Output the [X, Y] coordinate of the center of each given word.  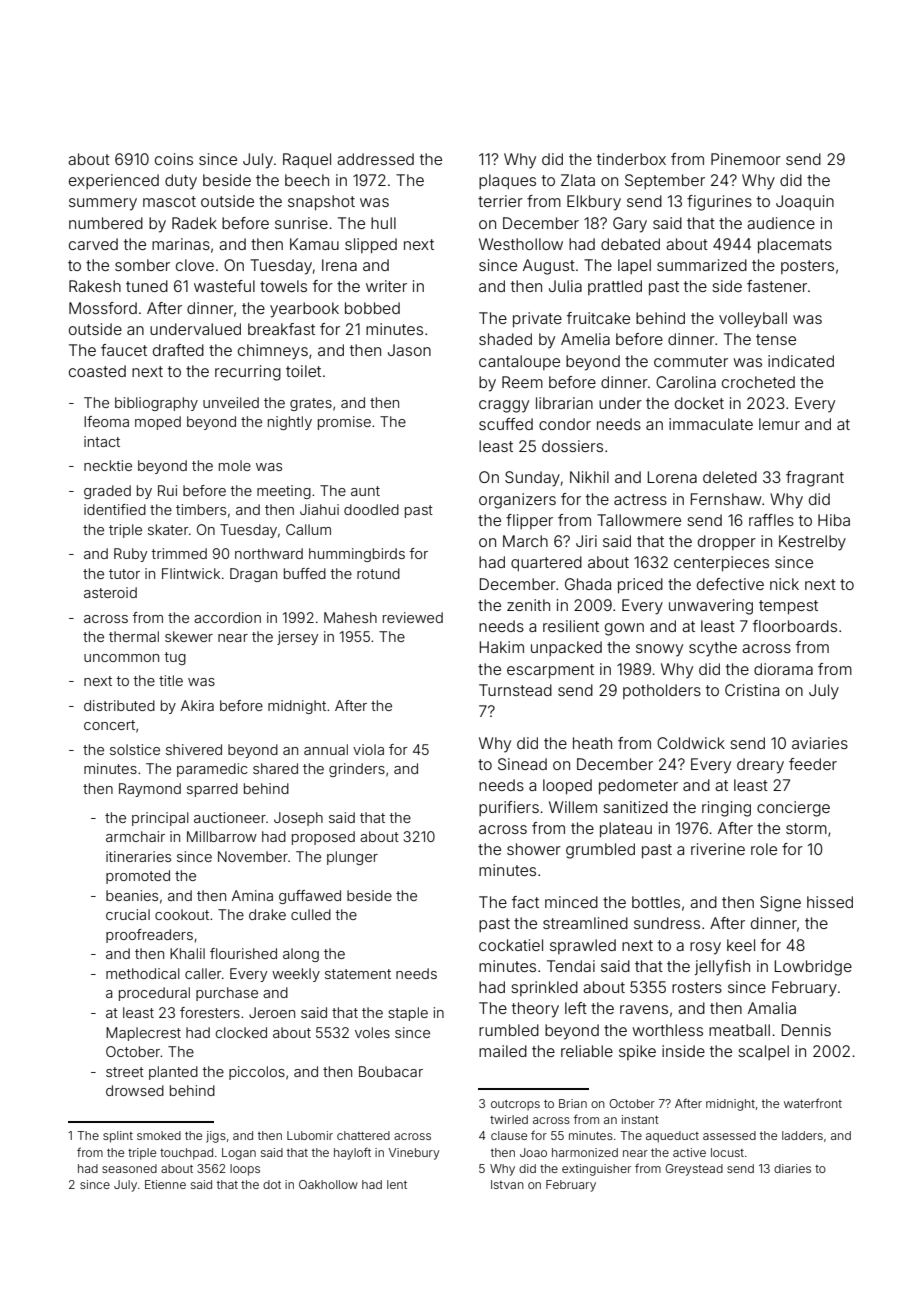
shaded [505, 339]
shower [534, 849]
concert [109, 725]
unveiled [231, 402]
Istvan [507, 1184]
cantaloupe [519, 362]
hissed [830, 902]
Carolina [686, 382]
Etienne [165, 1184]
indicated [801, 361]
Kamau [314, 244]
